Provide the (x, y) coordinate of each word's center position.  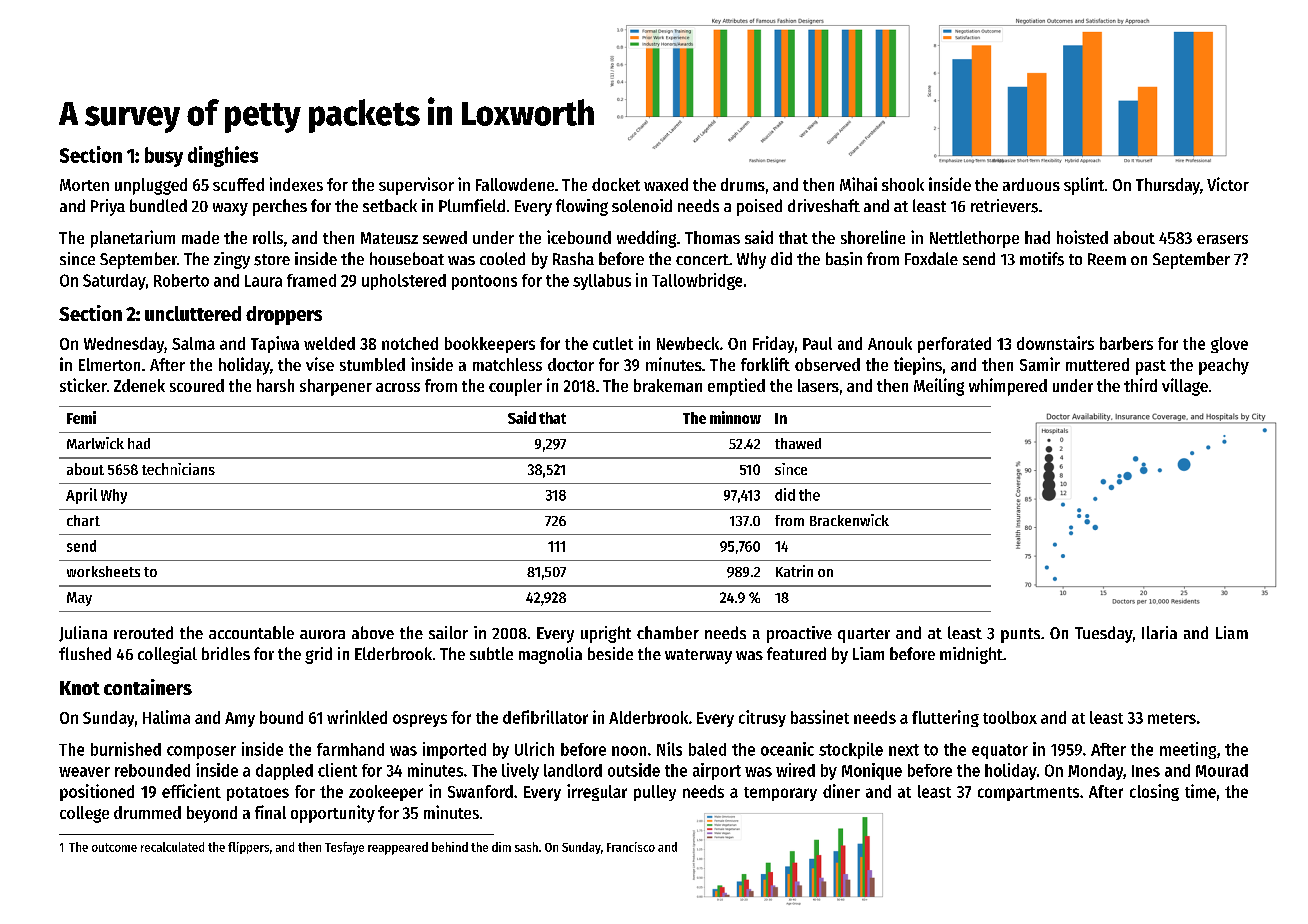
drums (743, 184)
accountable (251, 632)
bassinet (820, 717)
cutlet (613, 343)
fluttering (945, 718)
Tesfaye (344, 848)
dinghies (223, 156)
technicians (178, 469)
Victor (1228, 184)
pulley (655, 793)
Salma (193, 343)
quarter (864, 635)
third (1140, 385)
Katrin (794, 571)
